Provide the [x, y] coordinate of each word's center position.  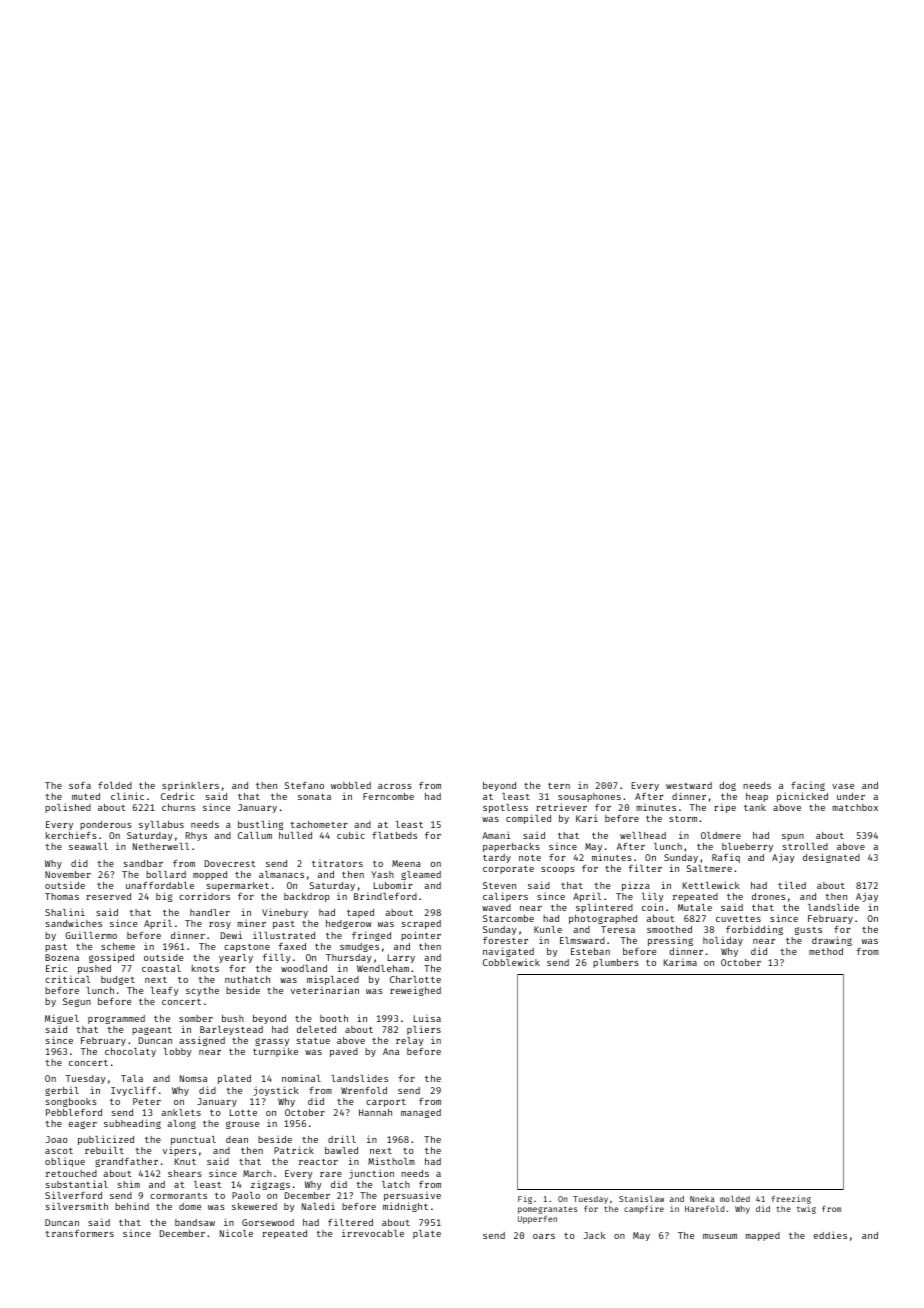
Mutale [695, 907]
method [826, 951]
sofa [80, 785]
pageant [152, 1031]
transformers [79, 1233]
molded [735, 1199]
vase [843, 786]
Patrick [294, 1150]
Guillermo [91, 935]
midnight [405, 1207]
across [395, 786]
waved [496, 907]
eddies [830, 1235]
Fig [525, 1200]
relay [410, 1041]
